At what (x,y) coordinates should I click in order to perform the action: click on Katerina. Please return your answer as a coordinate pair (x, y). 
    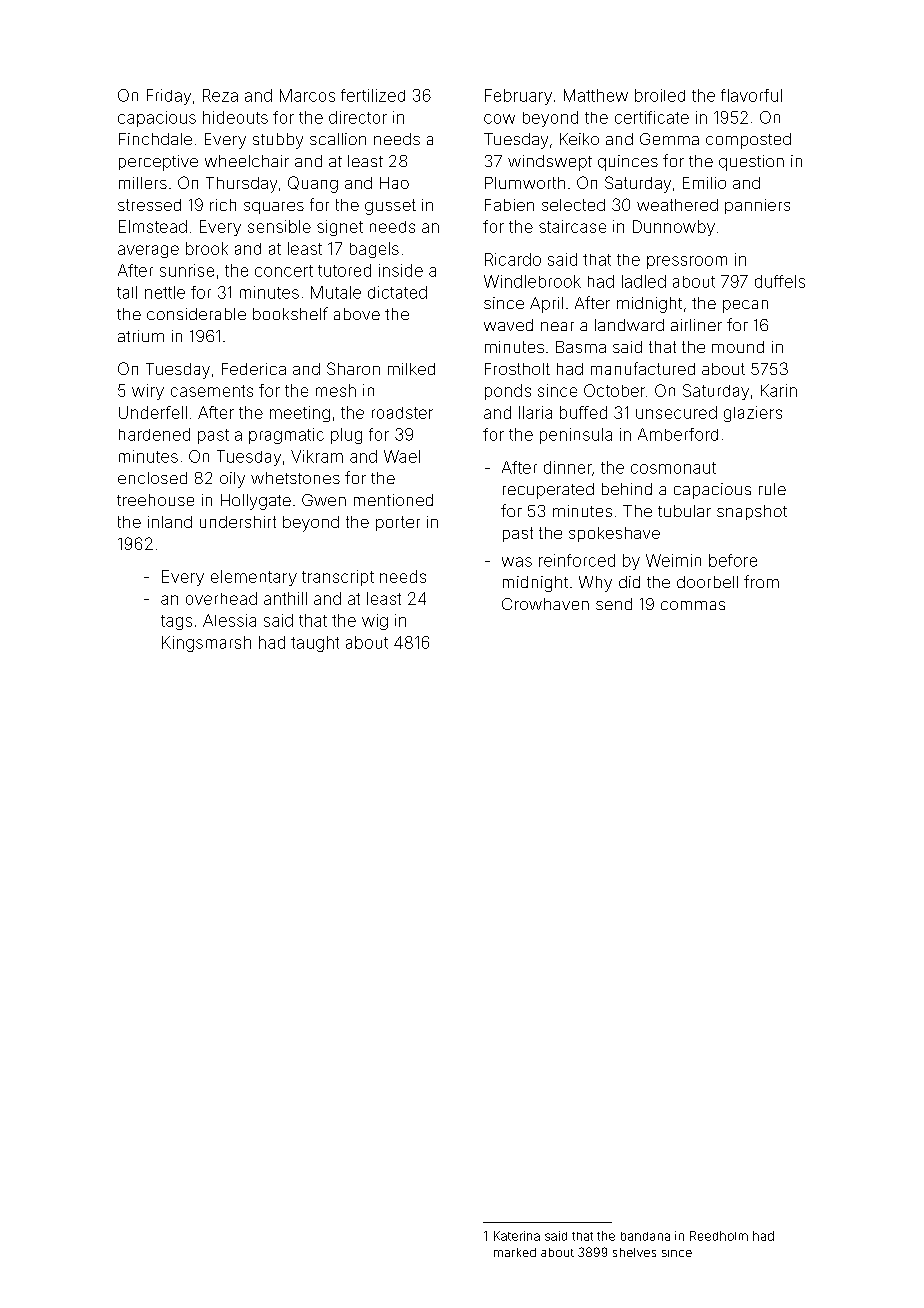
    Looking at the image, I should click on (517, 1236).
